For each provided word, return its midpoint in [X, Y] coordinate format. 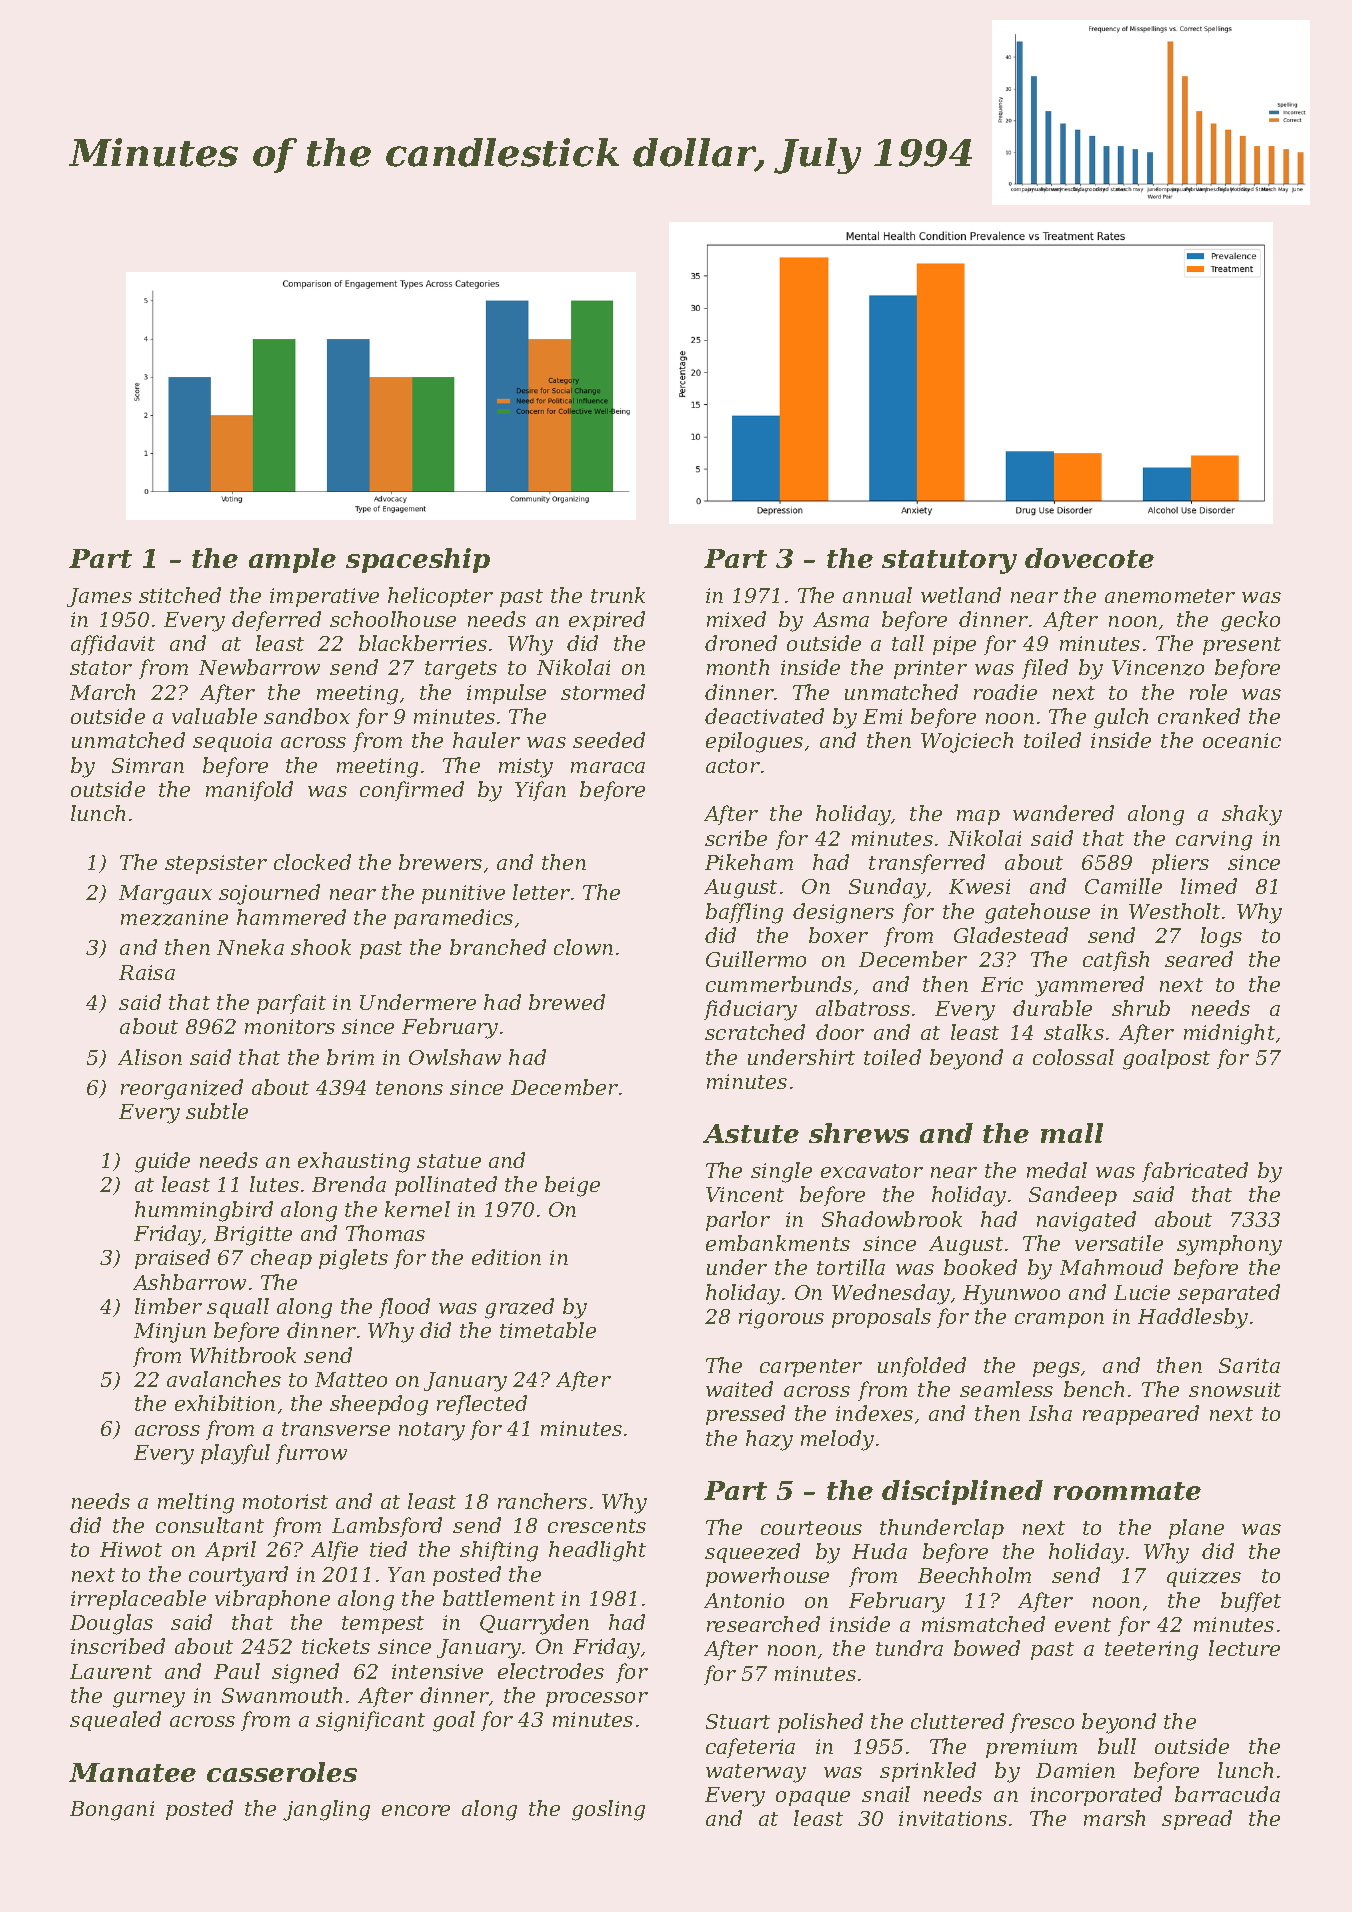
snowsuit [1235, 1389]
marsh [1114, 1818]
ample [292, 560]
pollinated [446, 1186]
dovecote [1089, 558]
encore [416, 1810]
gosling [608, 1810]
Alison [150, 1057]
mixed [736, 619]
